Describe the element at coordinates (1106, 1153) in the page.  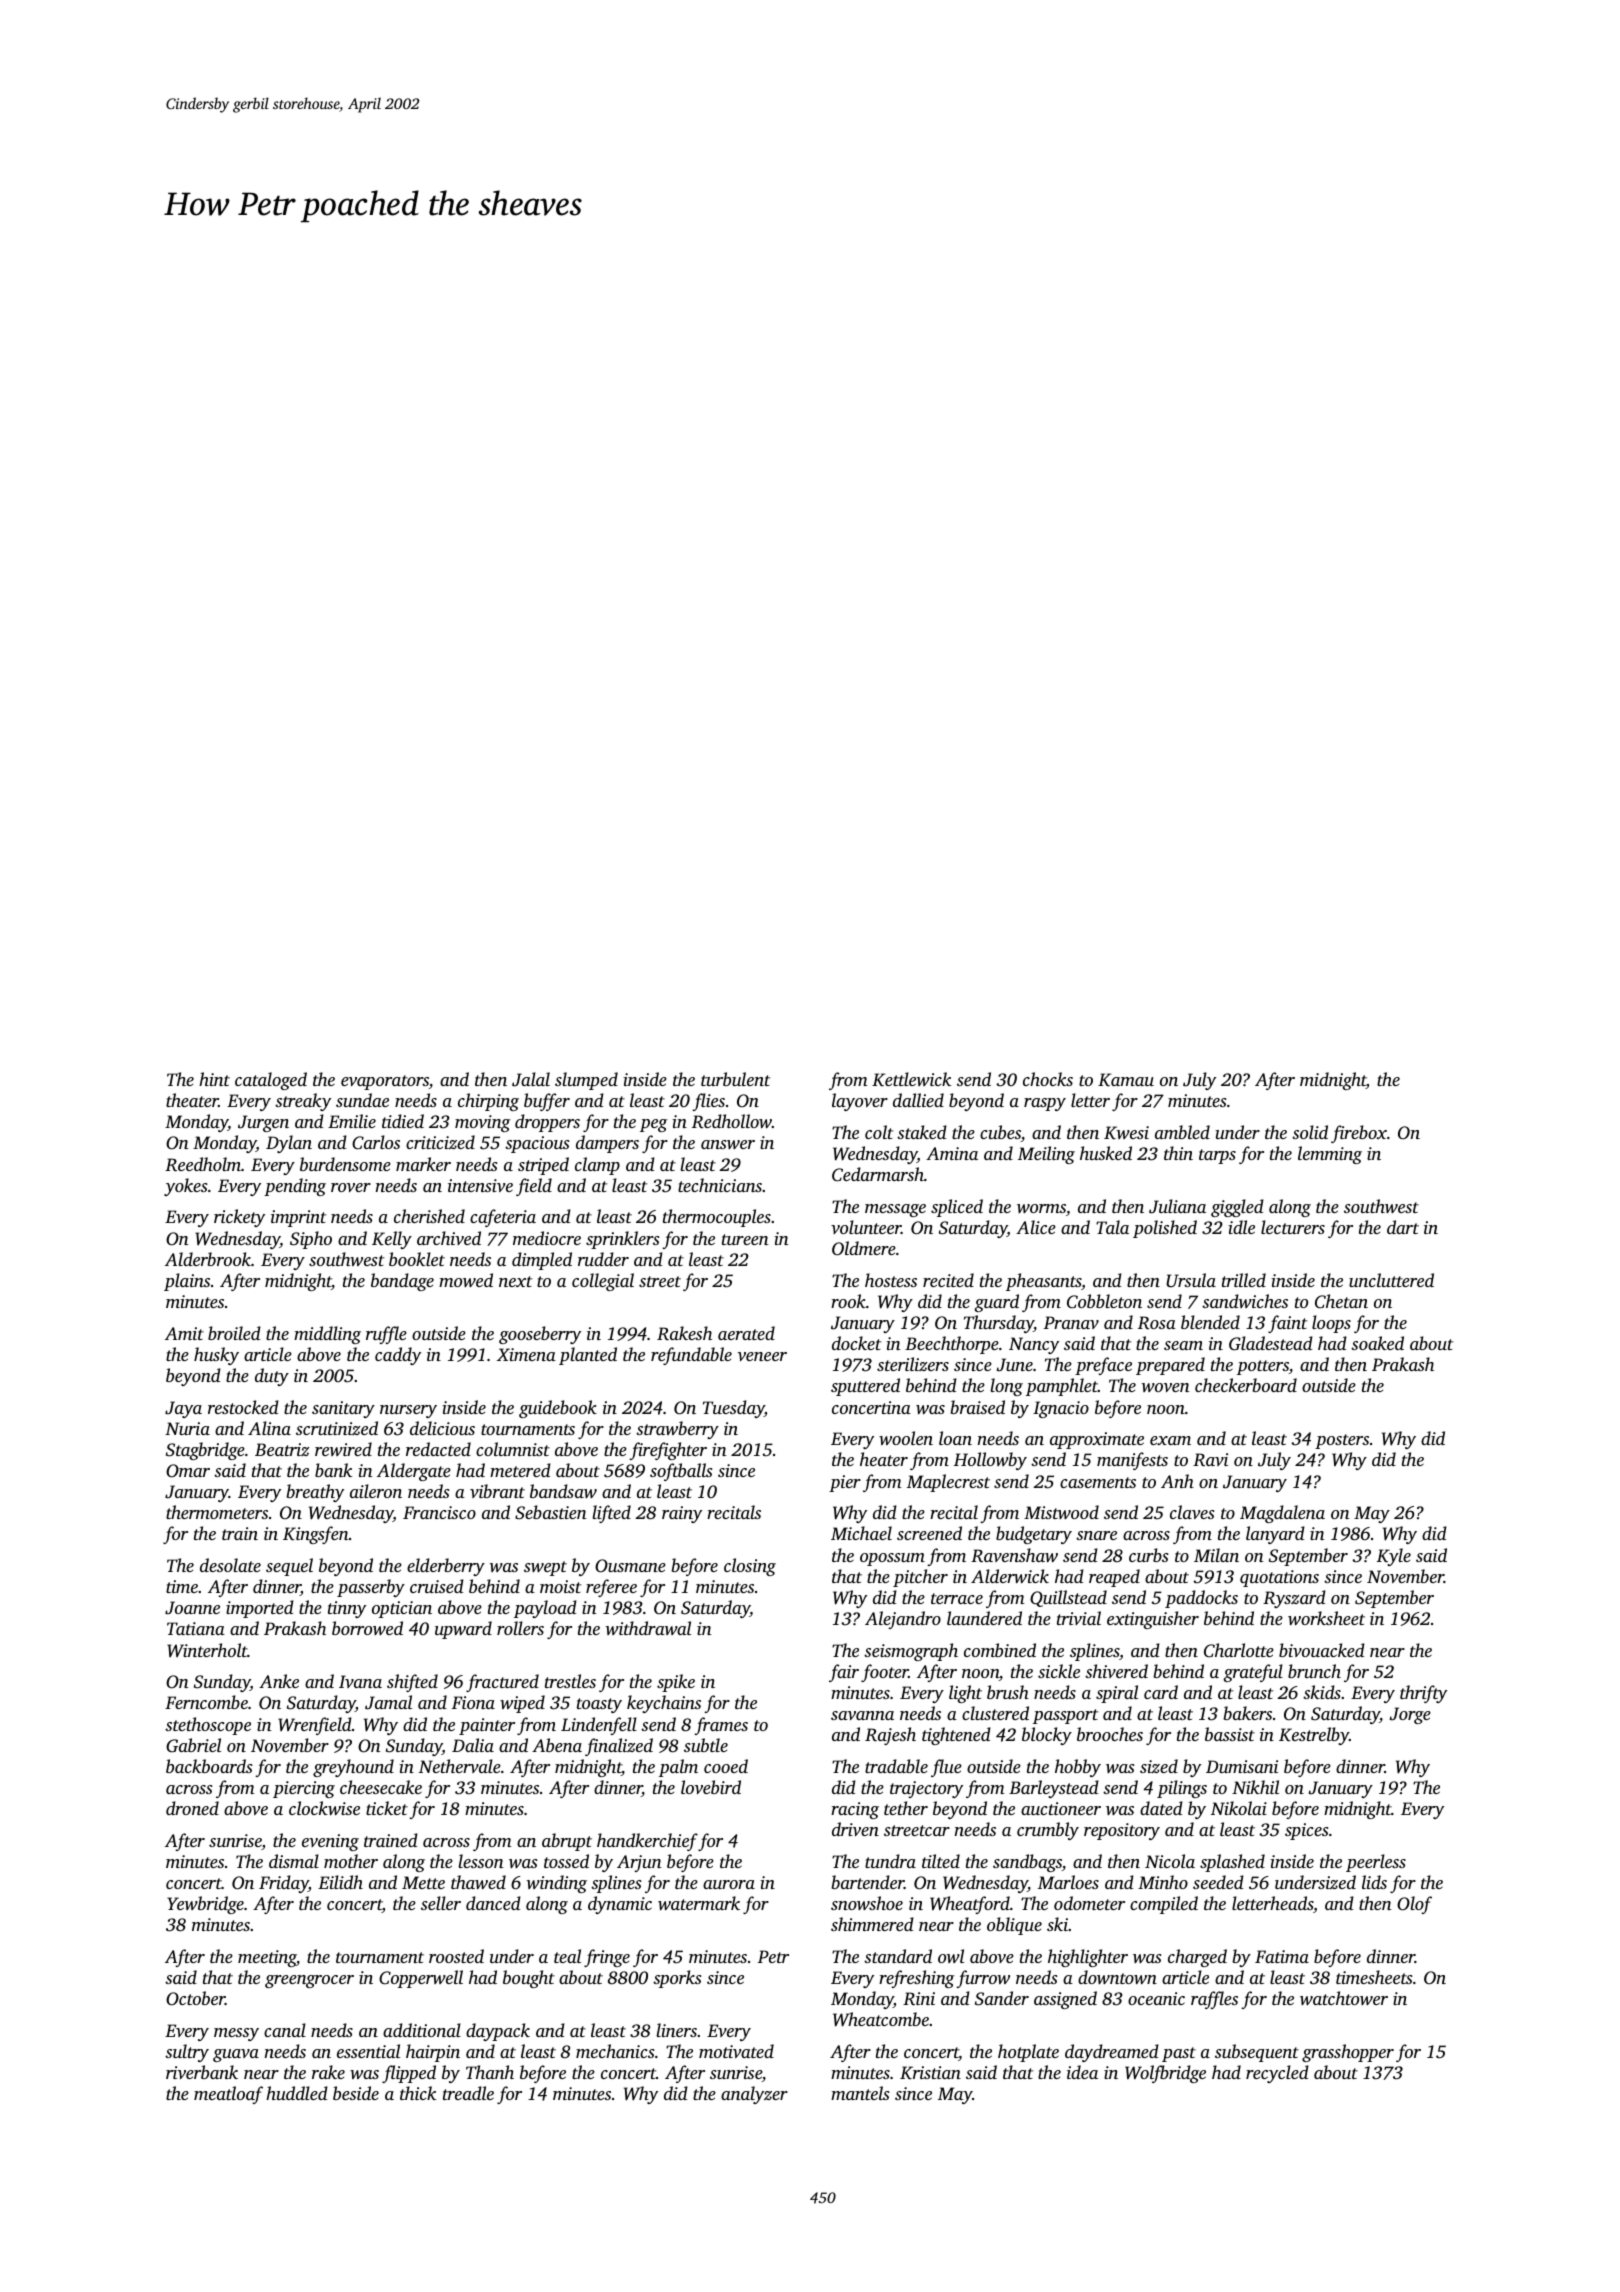
I see `husked` at that location.
